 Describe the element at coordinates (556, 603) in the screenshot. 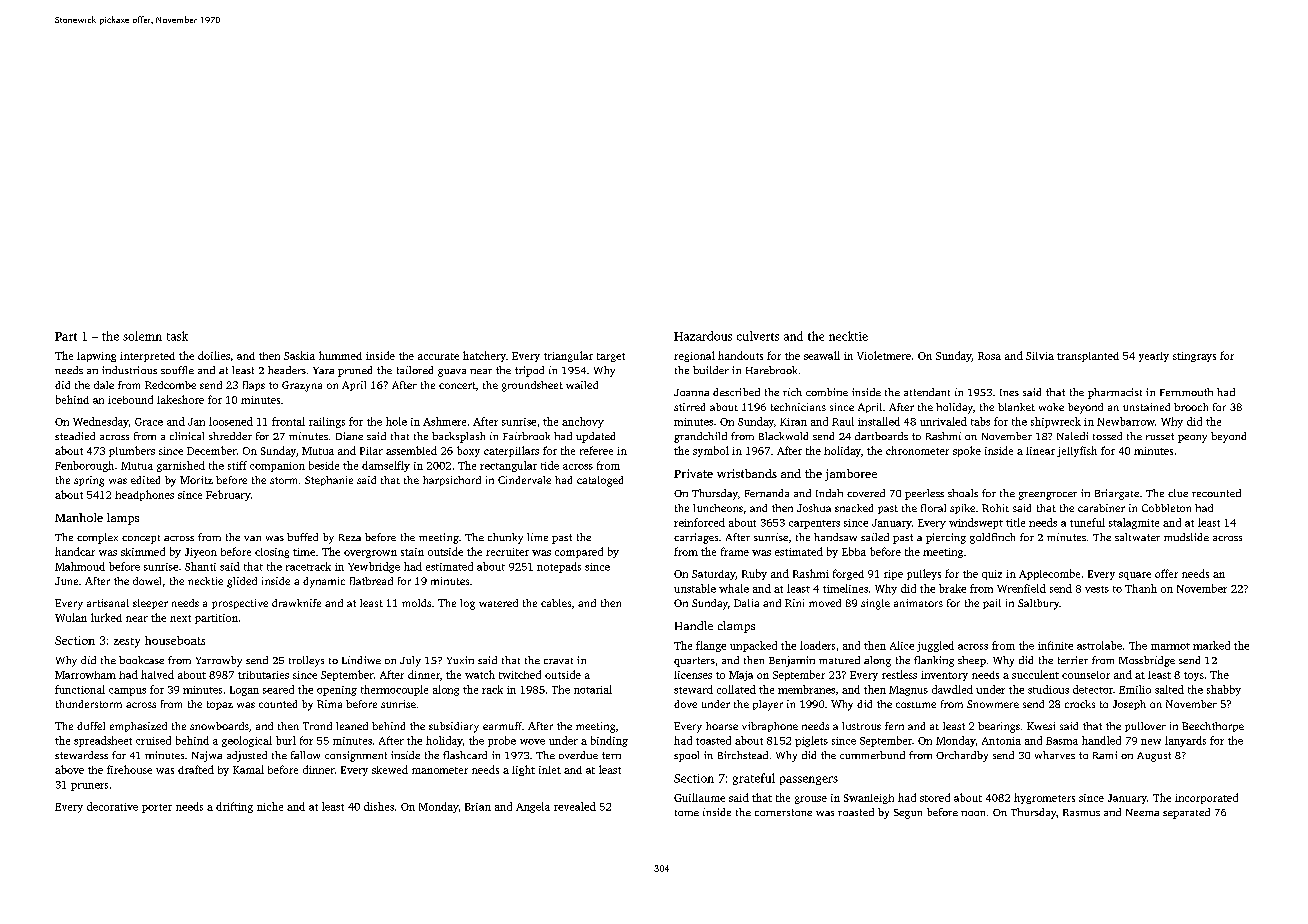

I see `cables` at that location.
